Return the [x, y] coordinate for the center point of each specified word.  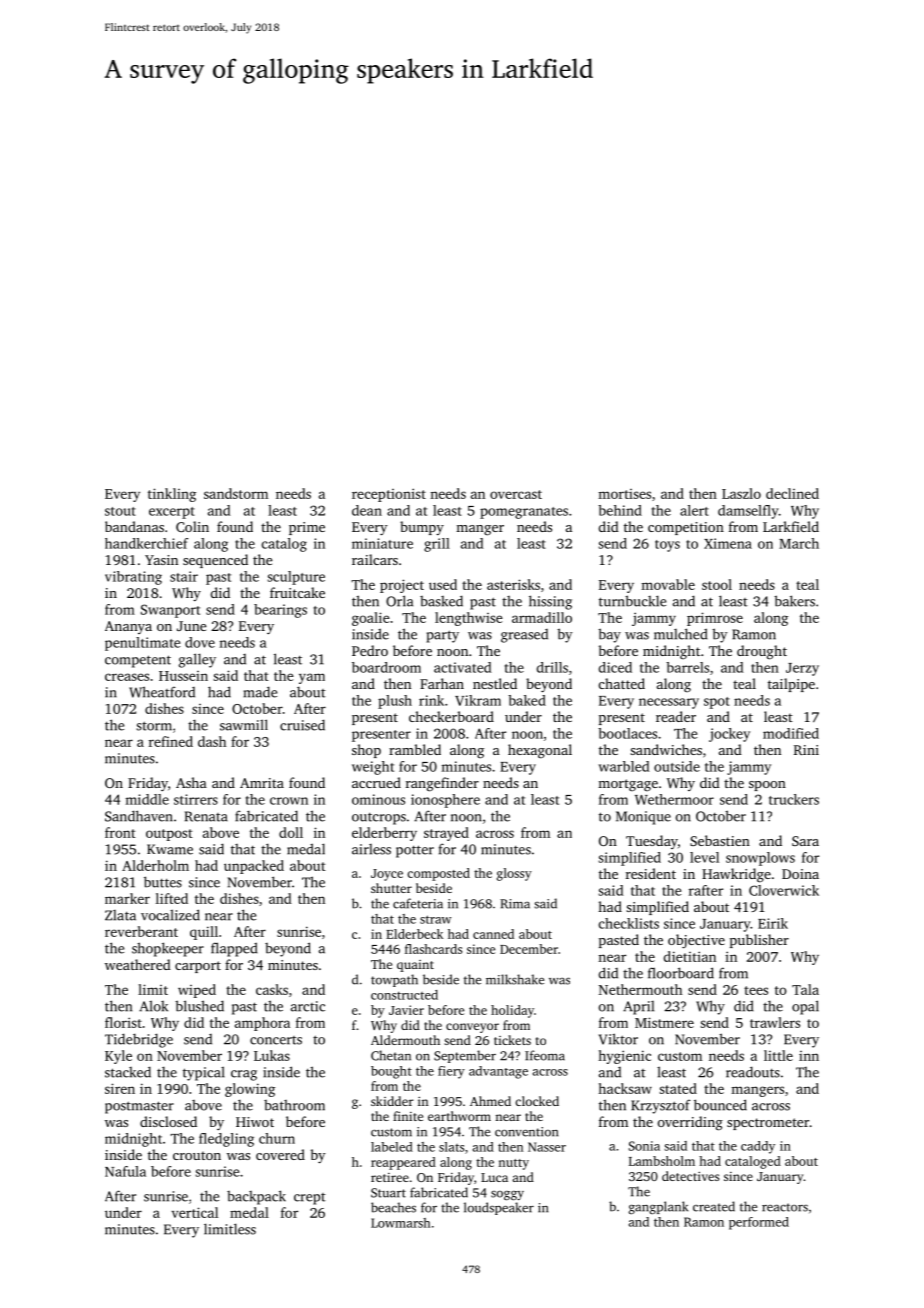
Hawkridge [736, 875]
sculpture [296, 578]
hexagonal [540, 751]
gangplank [658, 1207]
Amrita [262, 783]
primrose [715, 619]
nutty [513, 1164]
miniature [382, 543]
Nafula [125, 1171]
